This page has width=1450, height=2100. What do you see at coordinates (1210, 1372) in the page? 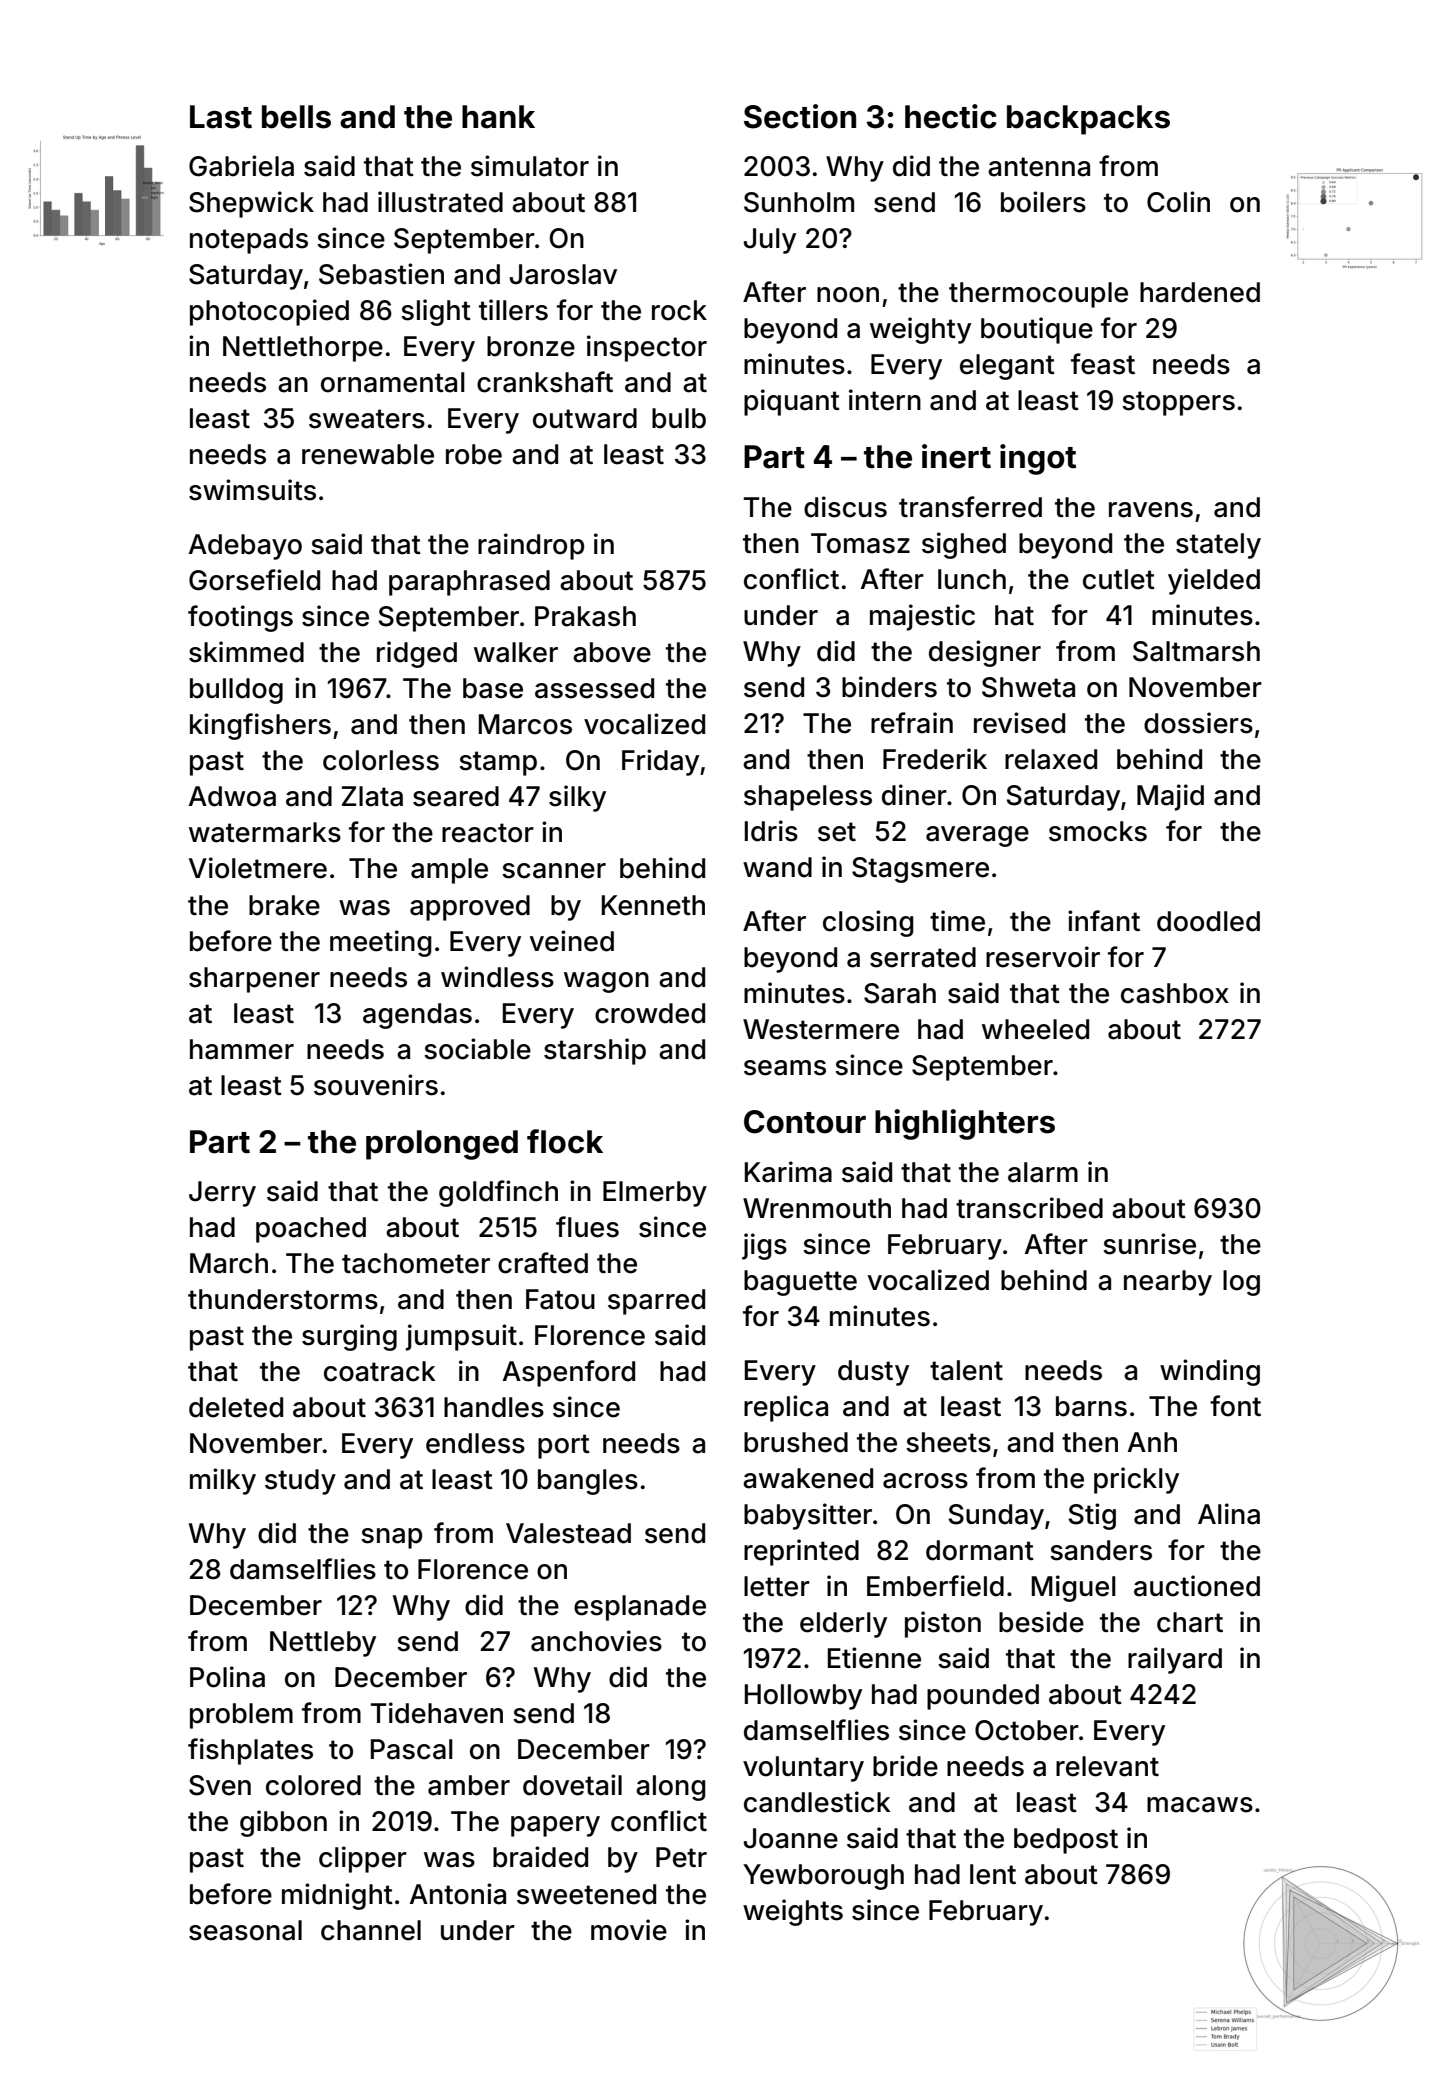
I see `winding` at bounding box center [1210, 1372].
